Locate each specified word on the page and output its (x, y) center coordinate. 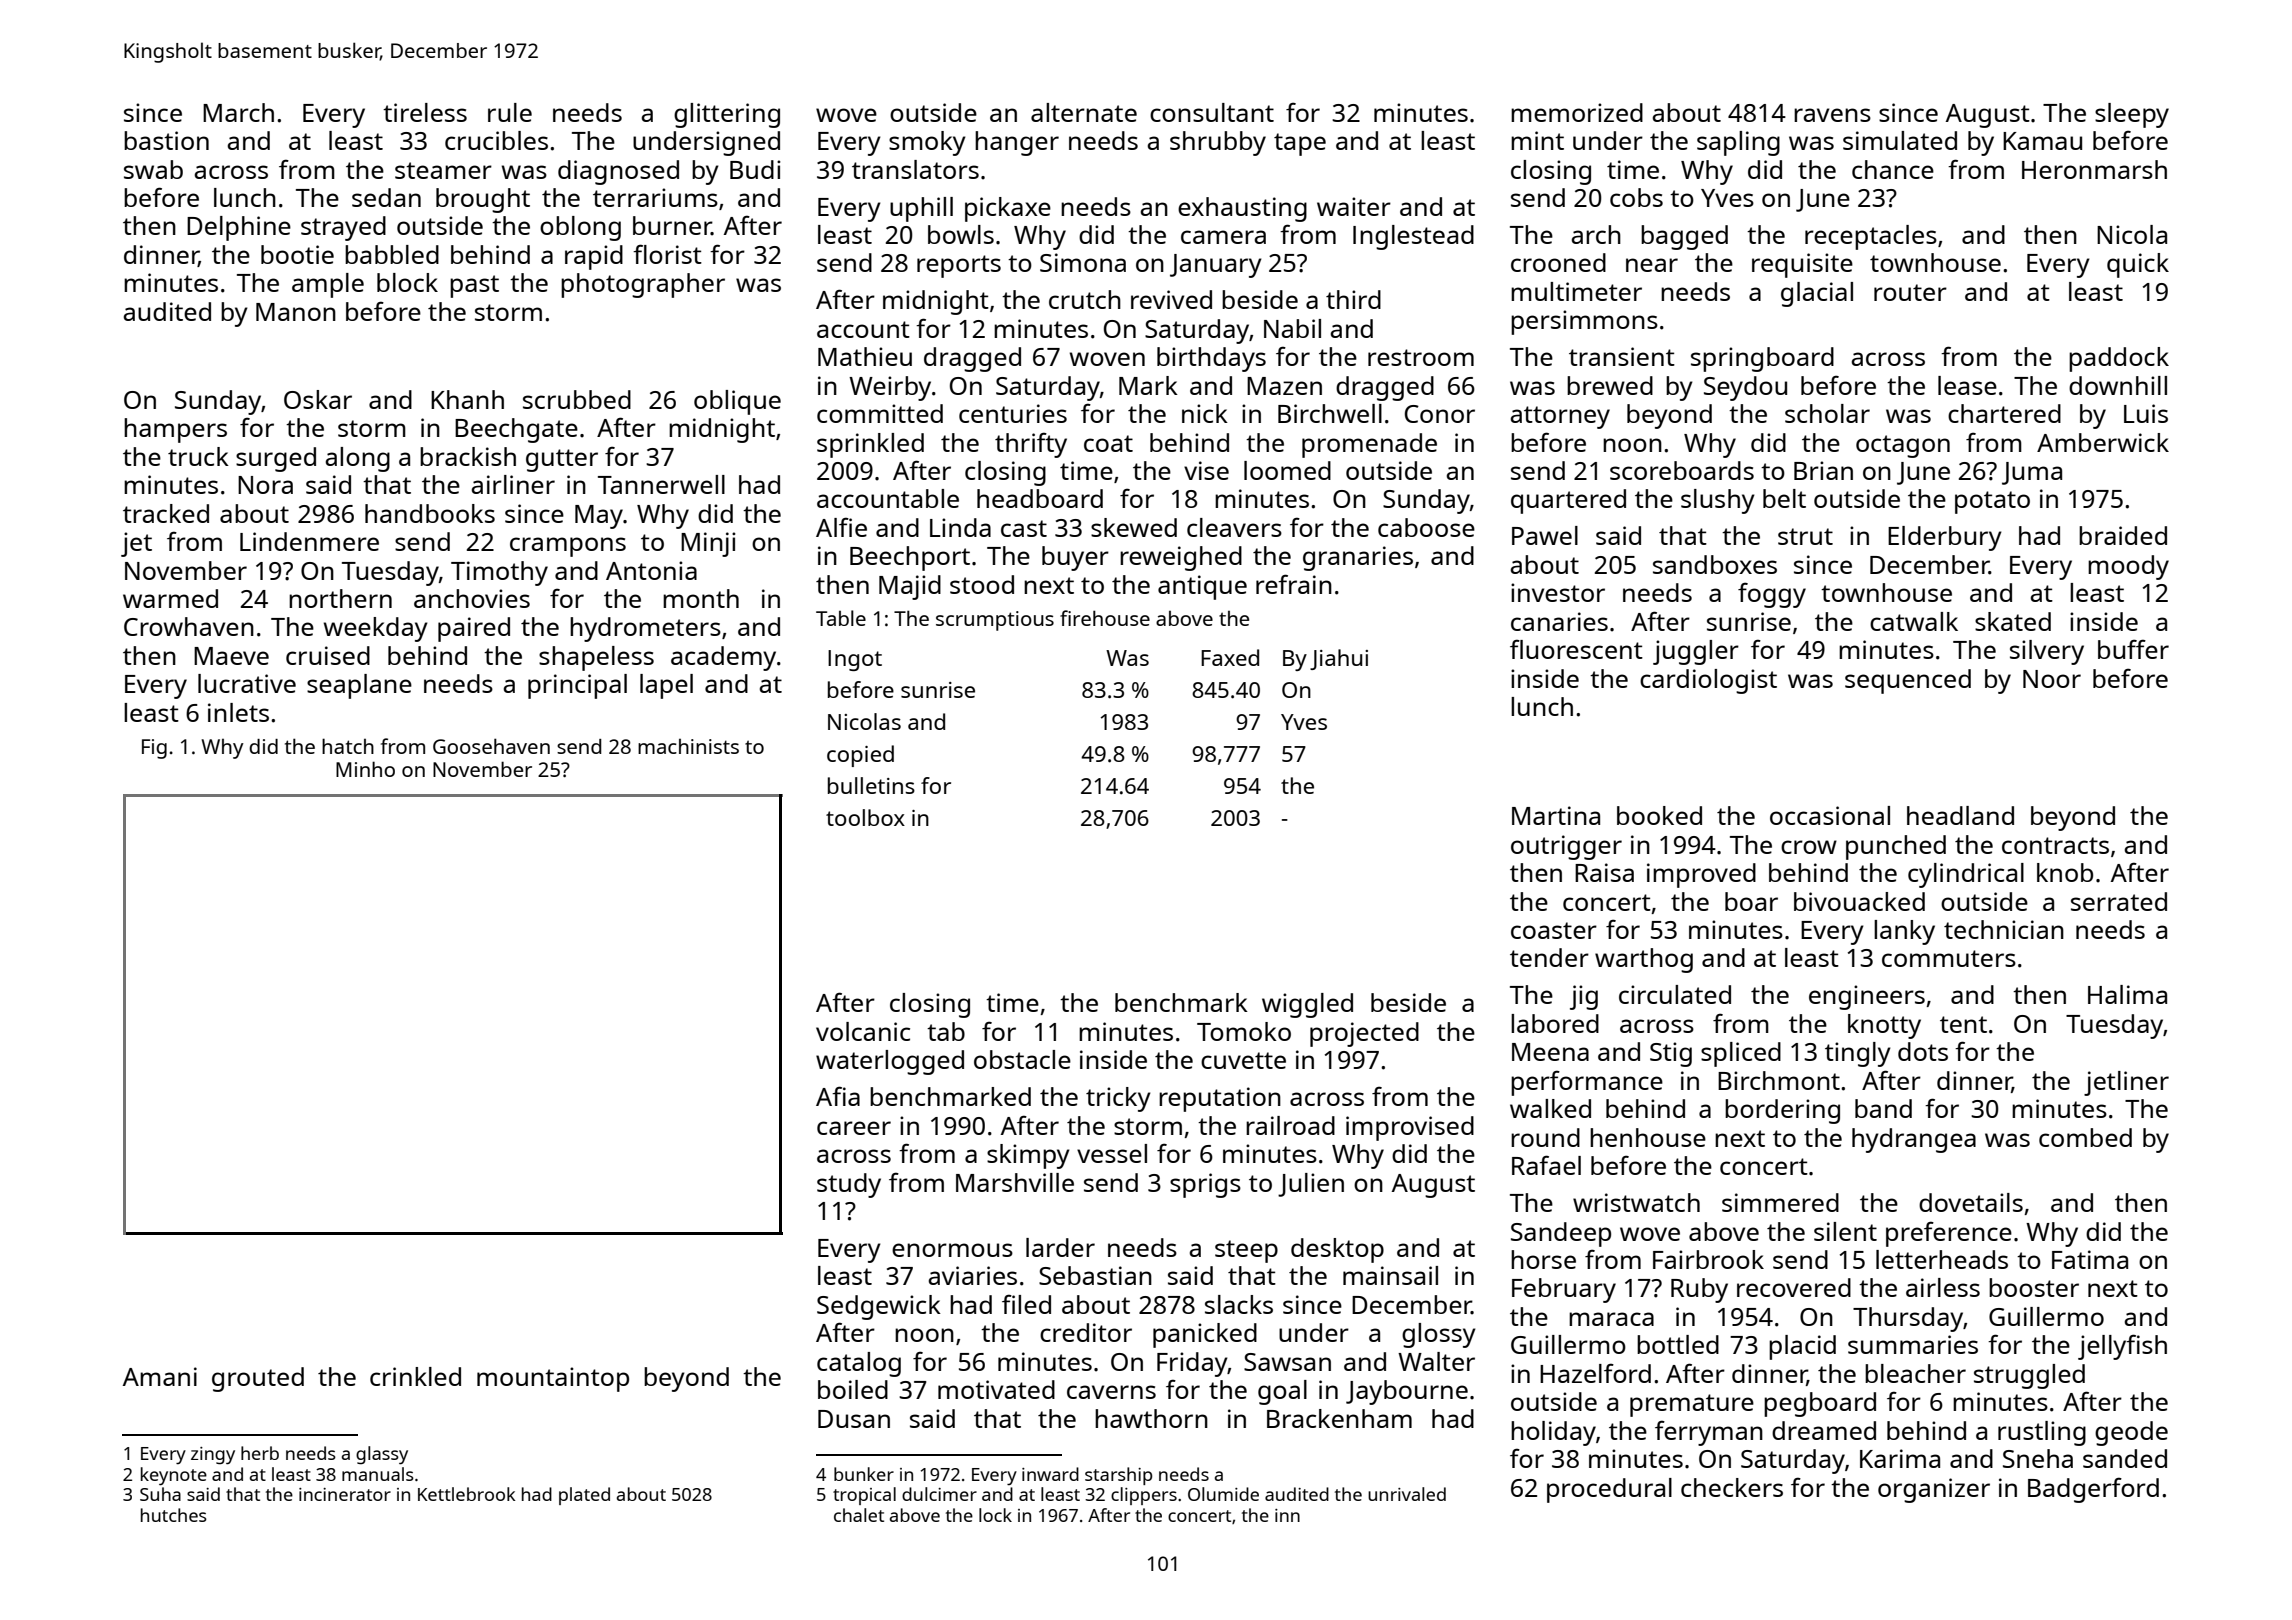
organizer (1934, 1490)
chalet (859, 1515)
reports (959, 266)
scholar (1827, 413)
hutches (174, 1515)
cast (1024, 528)
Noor (2052, 679)
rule (510, 112)
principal (577, 686)
